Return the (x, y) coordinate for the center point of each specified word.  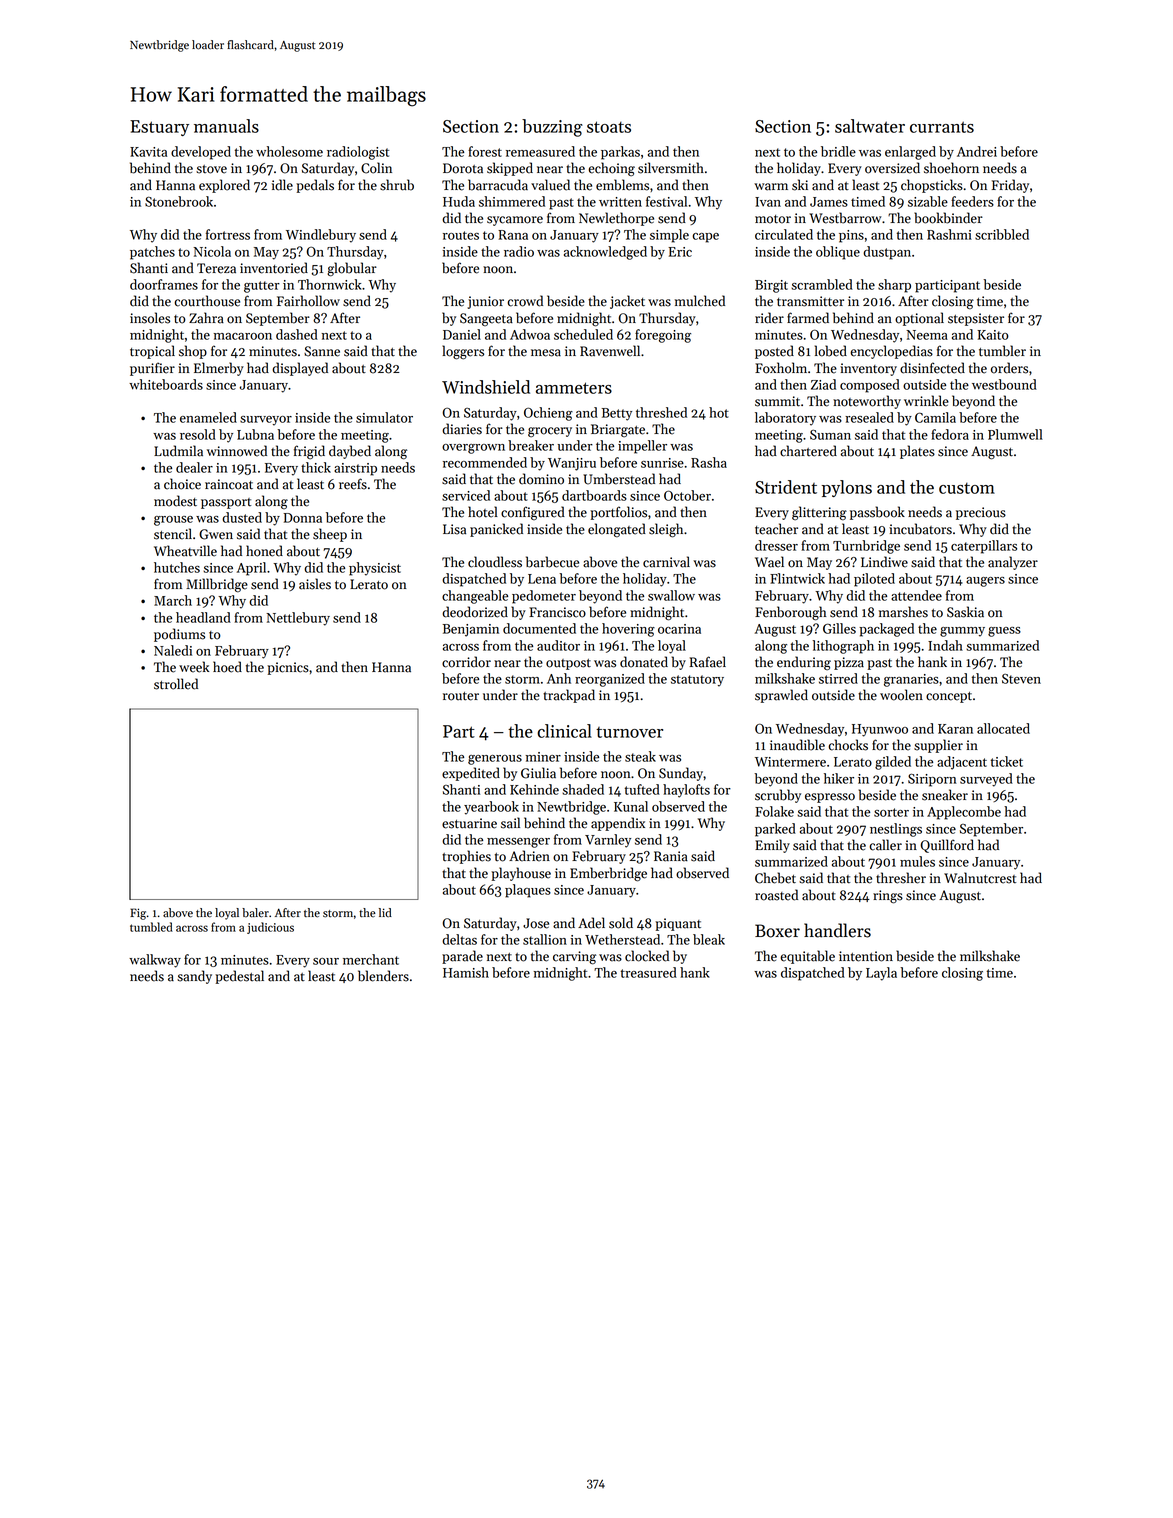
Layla (881, 974)
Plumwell (1015, 434)
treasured (649, 972)
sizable (928, 201)
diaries (462, 429)
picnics (288, 668)
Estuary (159, 128)
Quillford (947, 846)
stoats (609, 127)
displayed (300, 369)
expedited (471, 774)
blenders (383, 976)
